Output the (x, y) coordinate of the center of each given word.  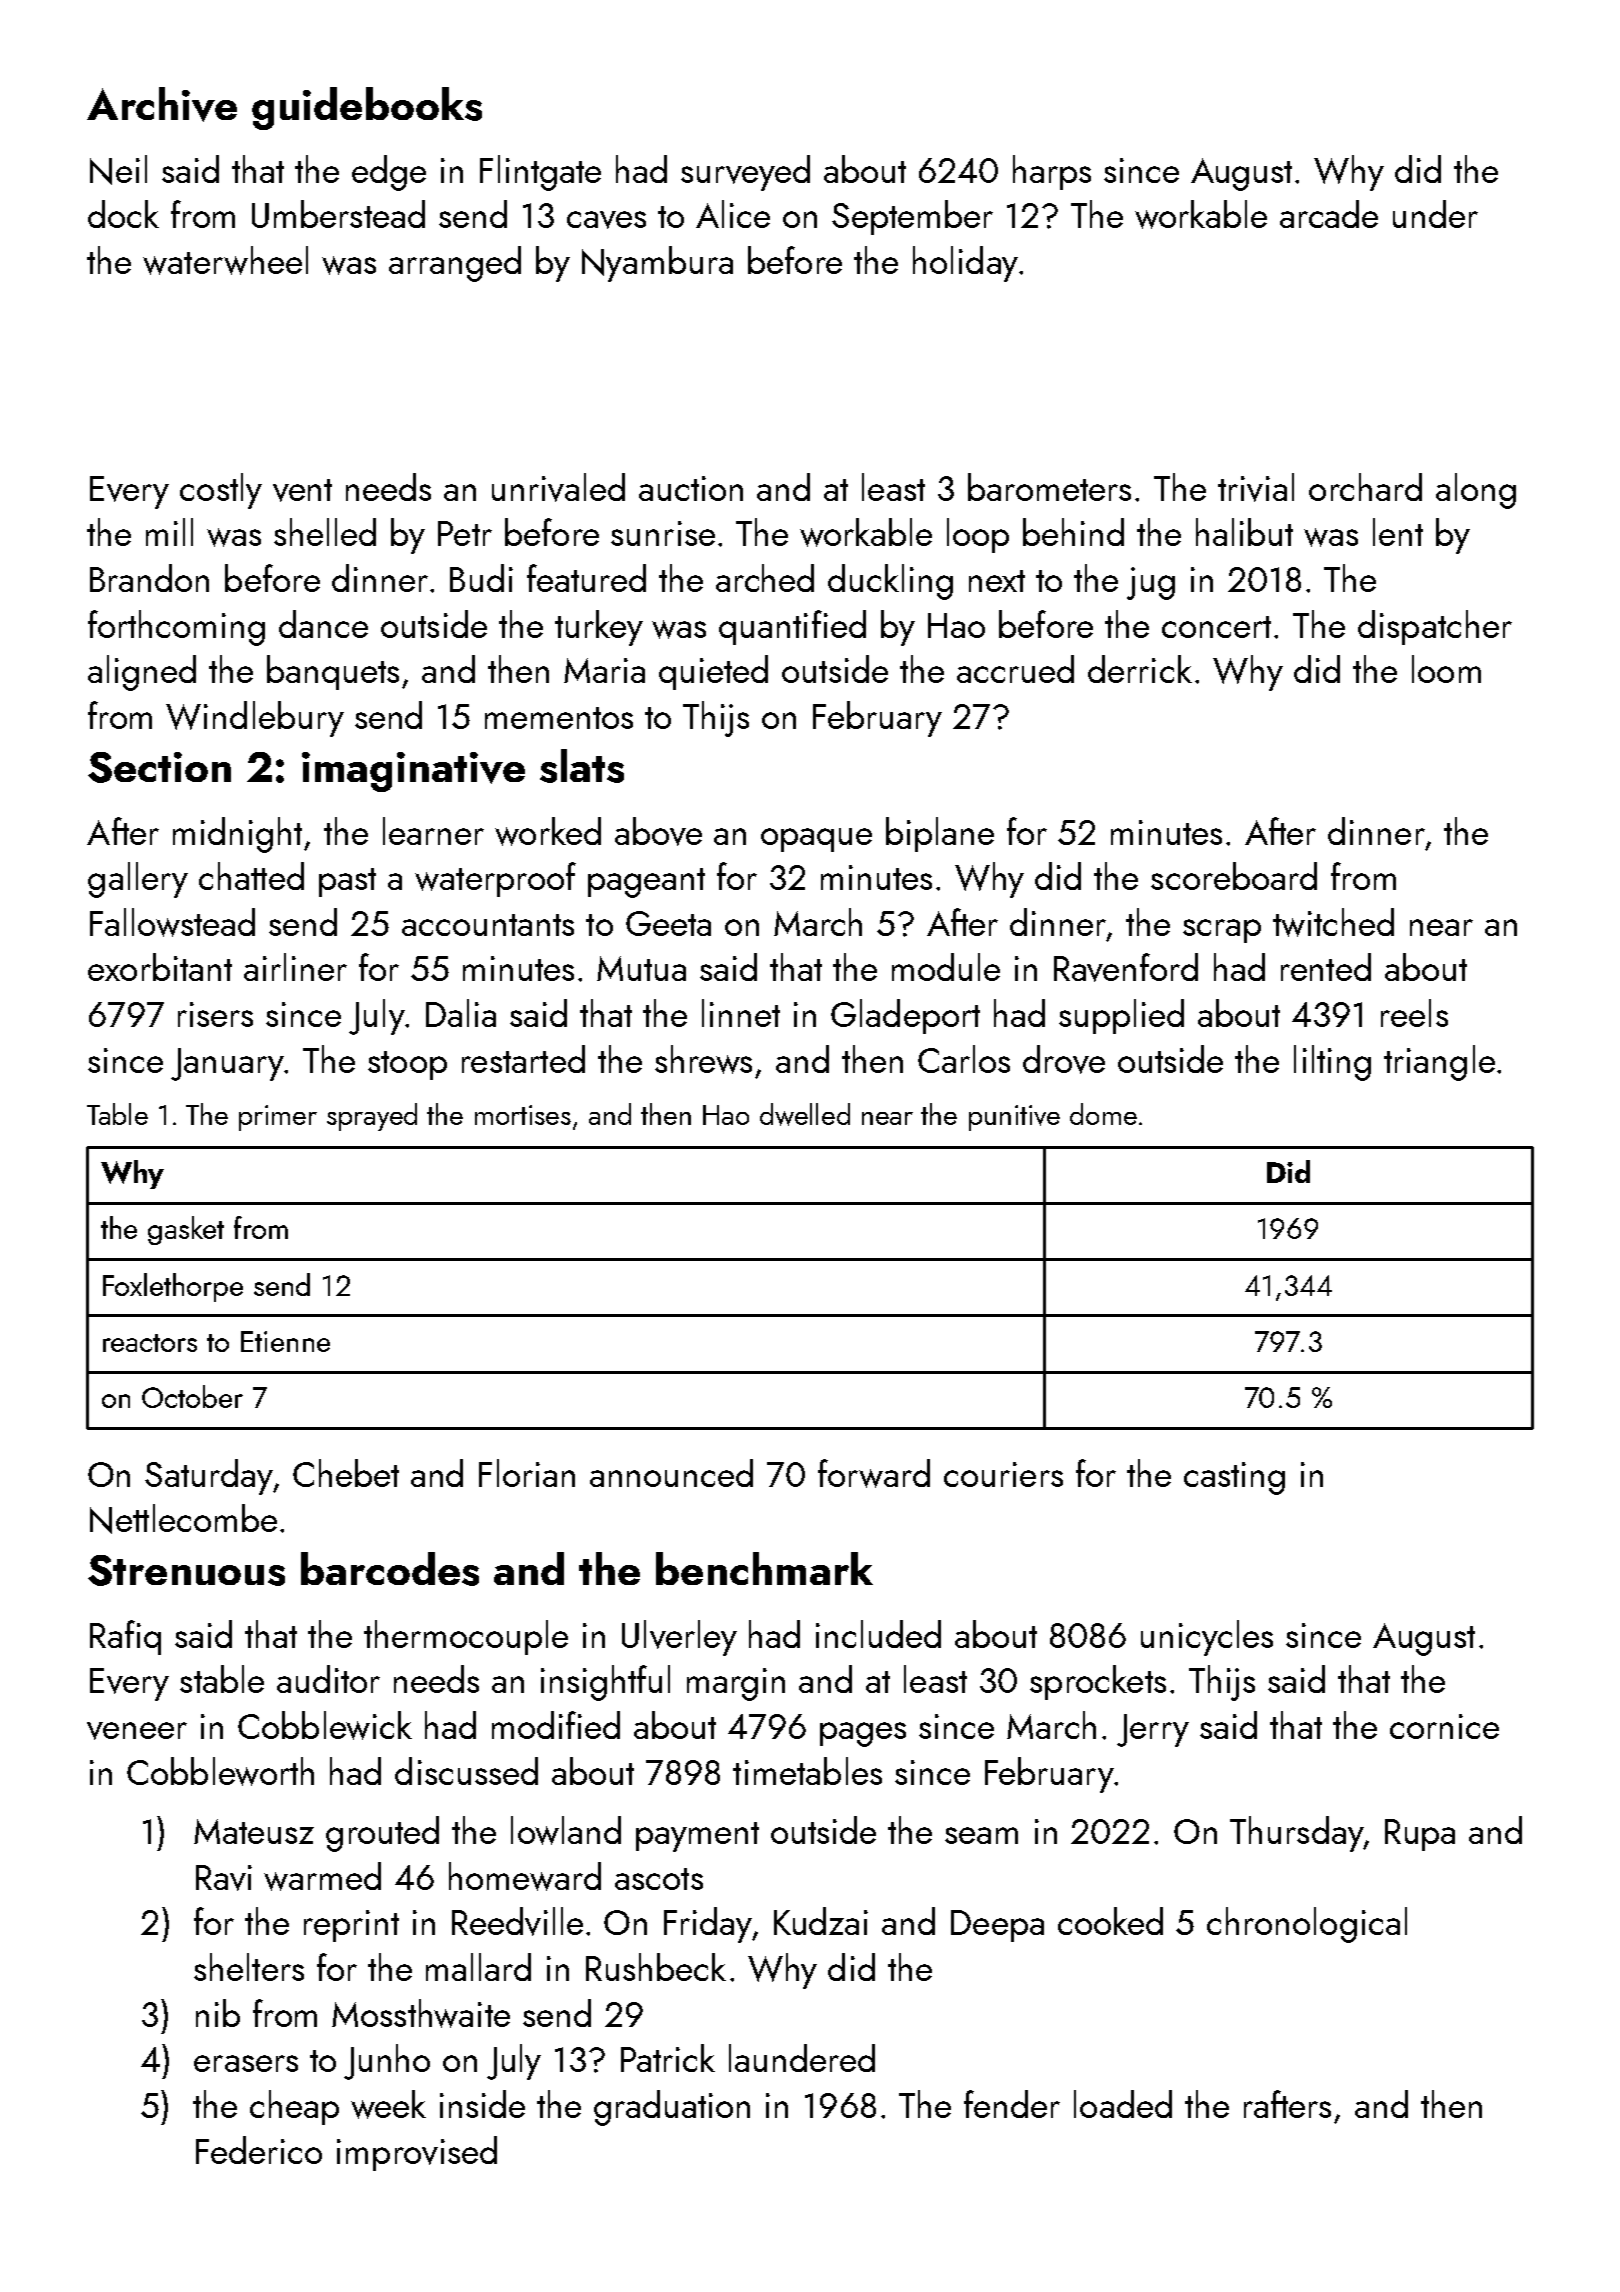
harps (1052, 172)
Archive (162, 104)
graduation (672, 2108)
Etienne (285, 1341)
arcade (1329, 214)
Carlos (964, 1059)
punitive (1014, 1118)
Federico (259, 2150)
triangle (1439, 1063)
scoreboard (1234, 876)
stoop (407, 1065)
